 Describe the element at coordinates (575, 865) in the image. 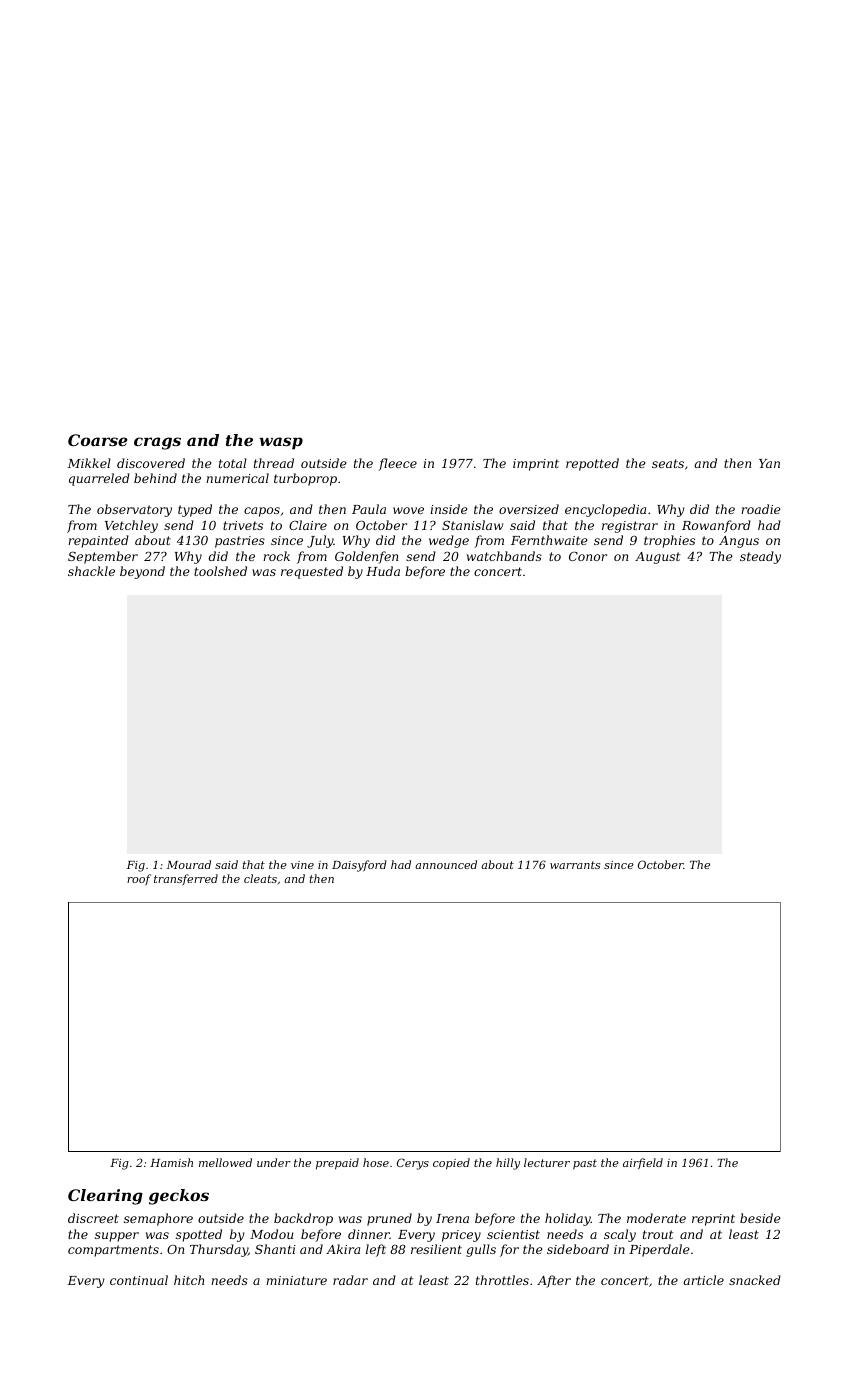

I see `warrants` at that location.
